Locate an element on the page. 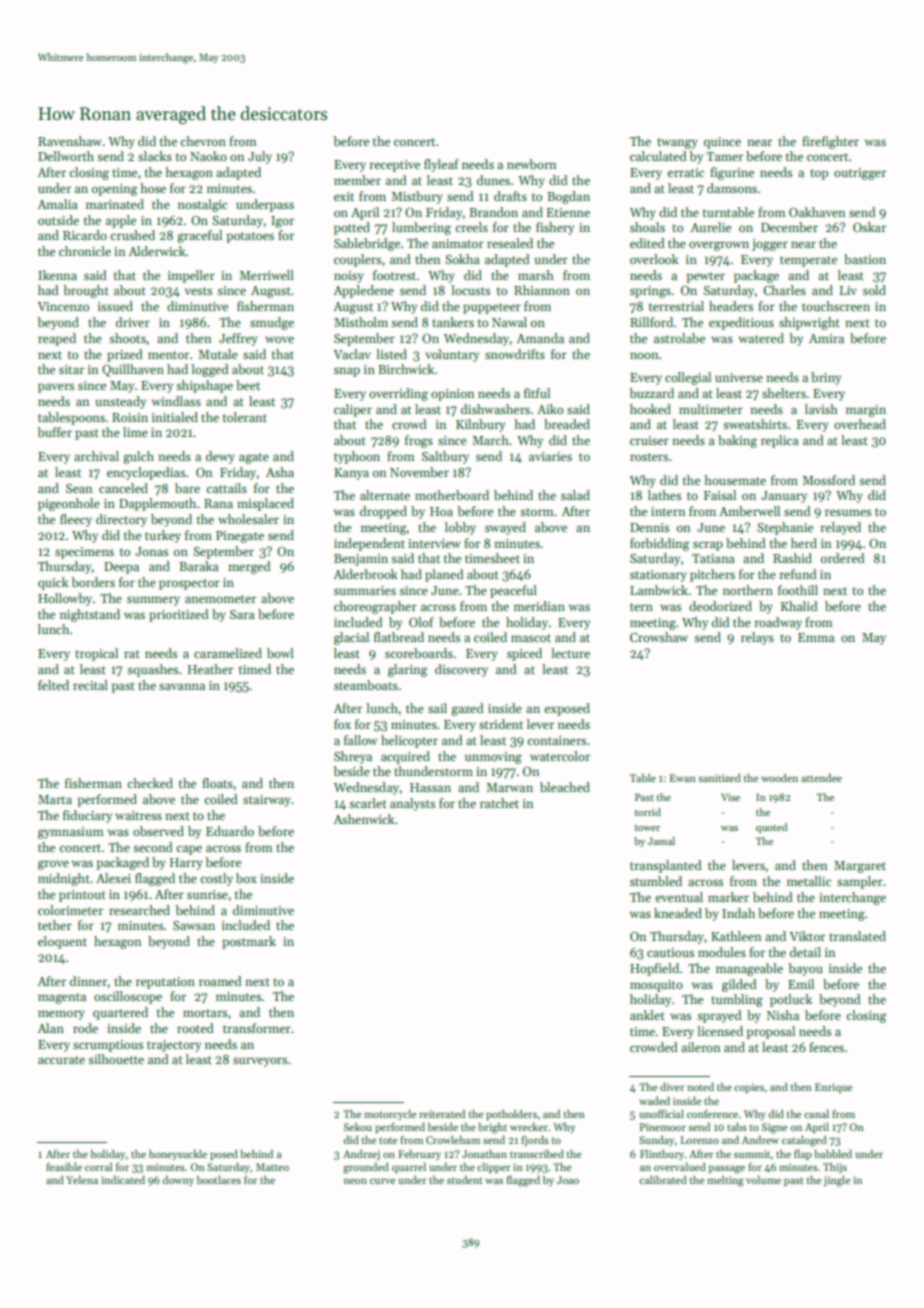  transformer is located at coordinates (257, 1028).
